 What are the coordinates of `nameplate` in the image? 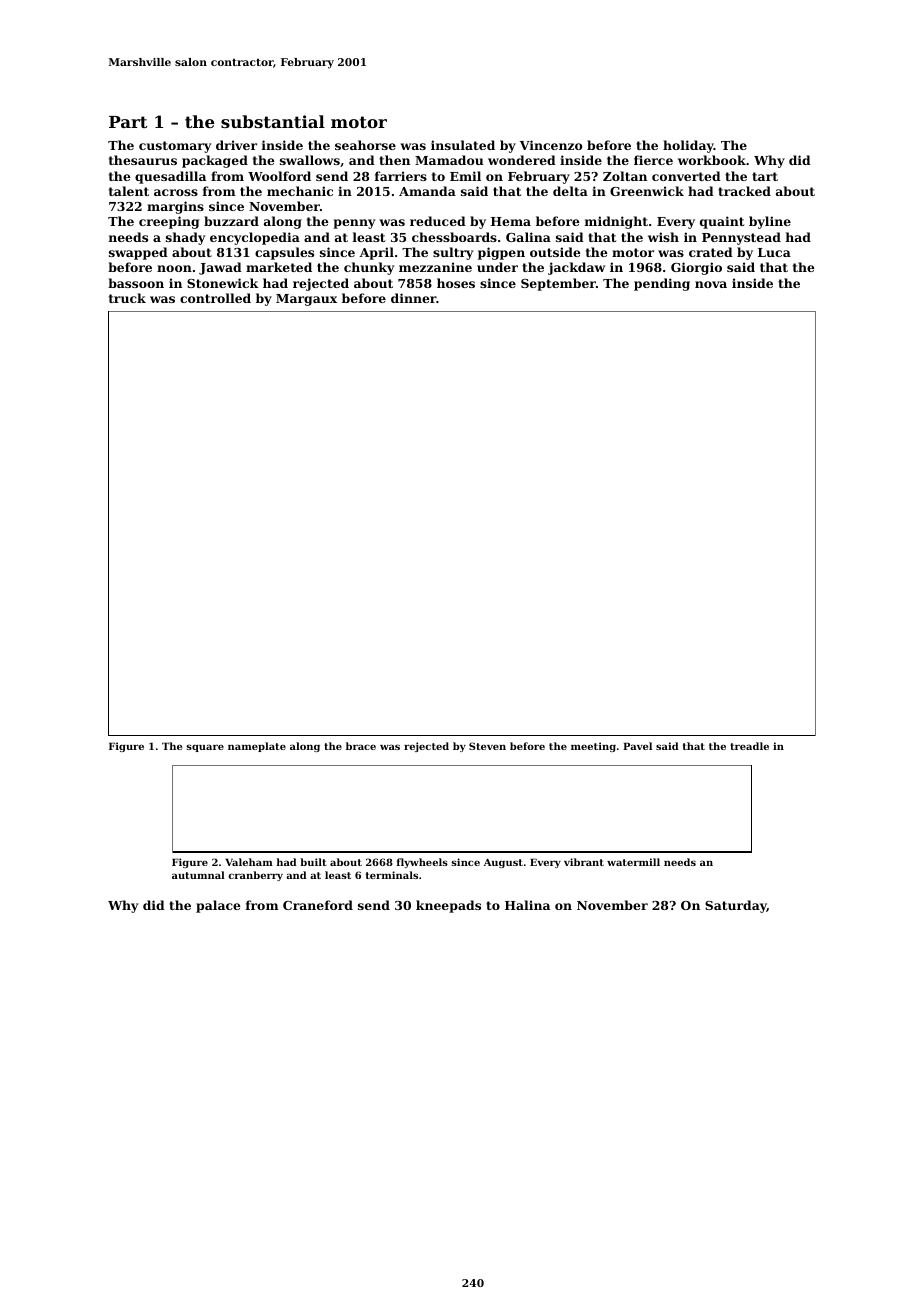 It's located at (257, 747).
